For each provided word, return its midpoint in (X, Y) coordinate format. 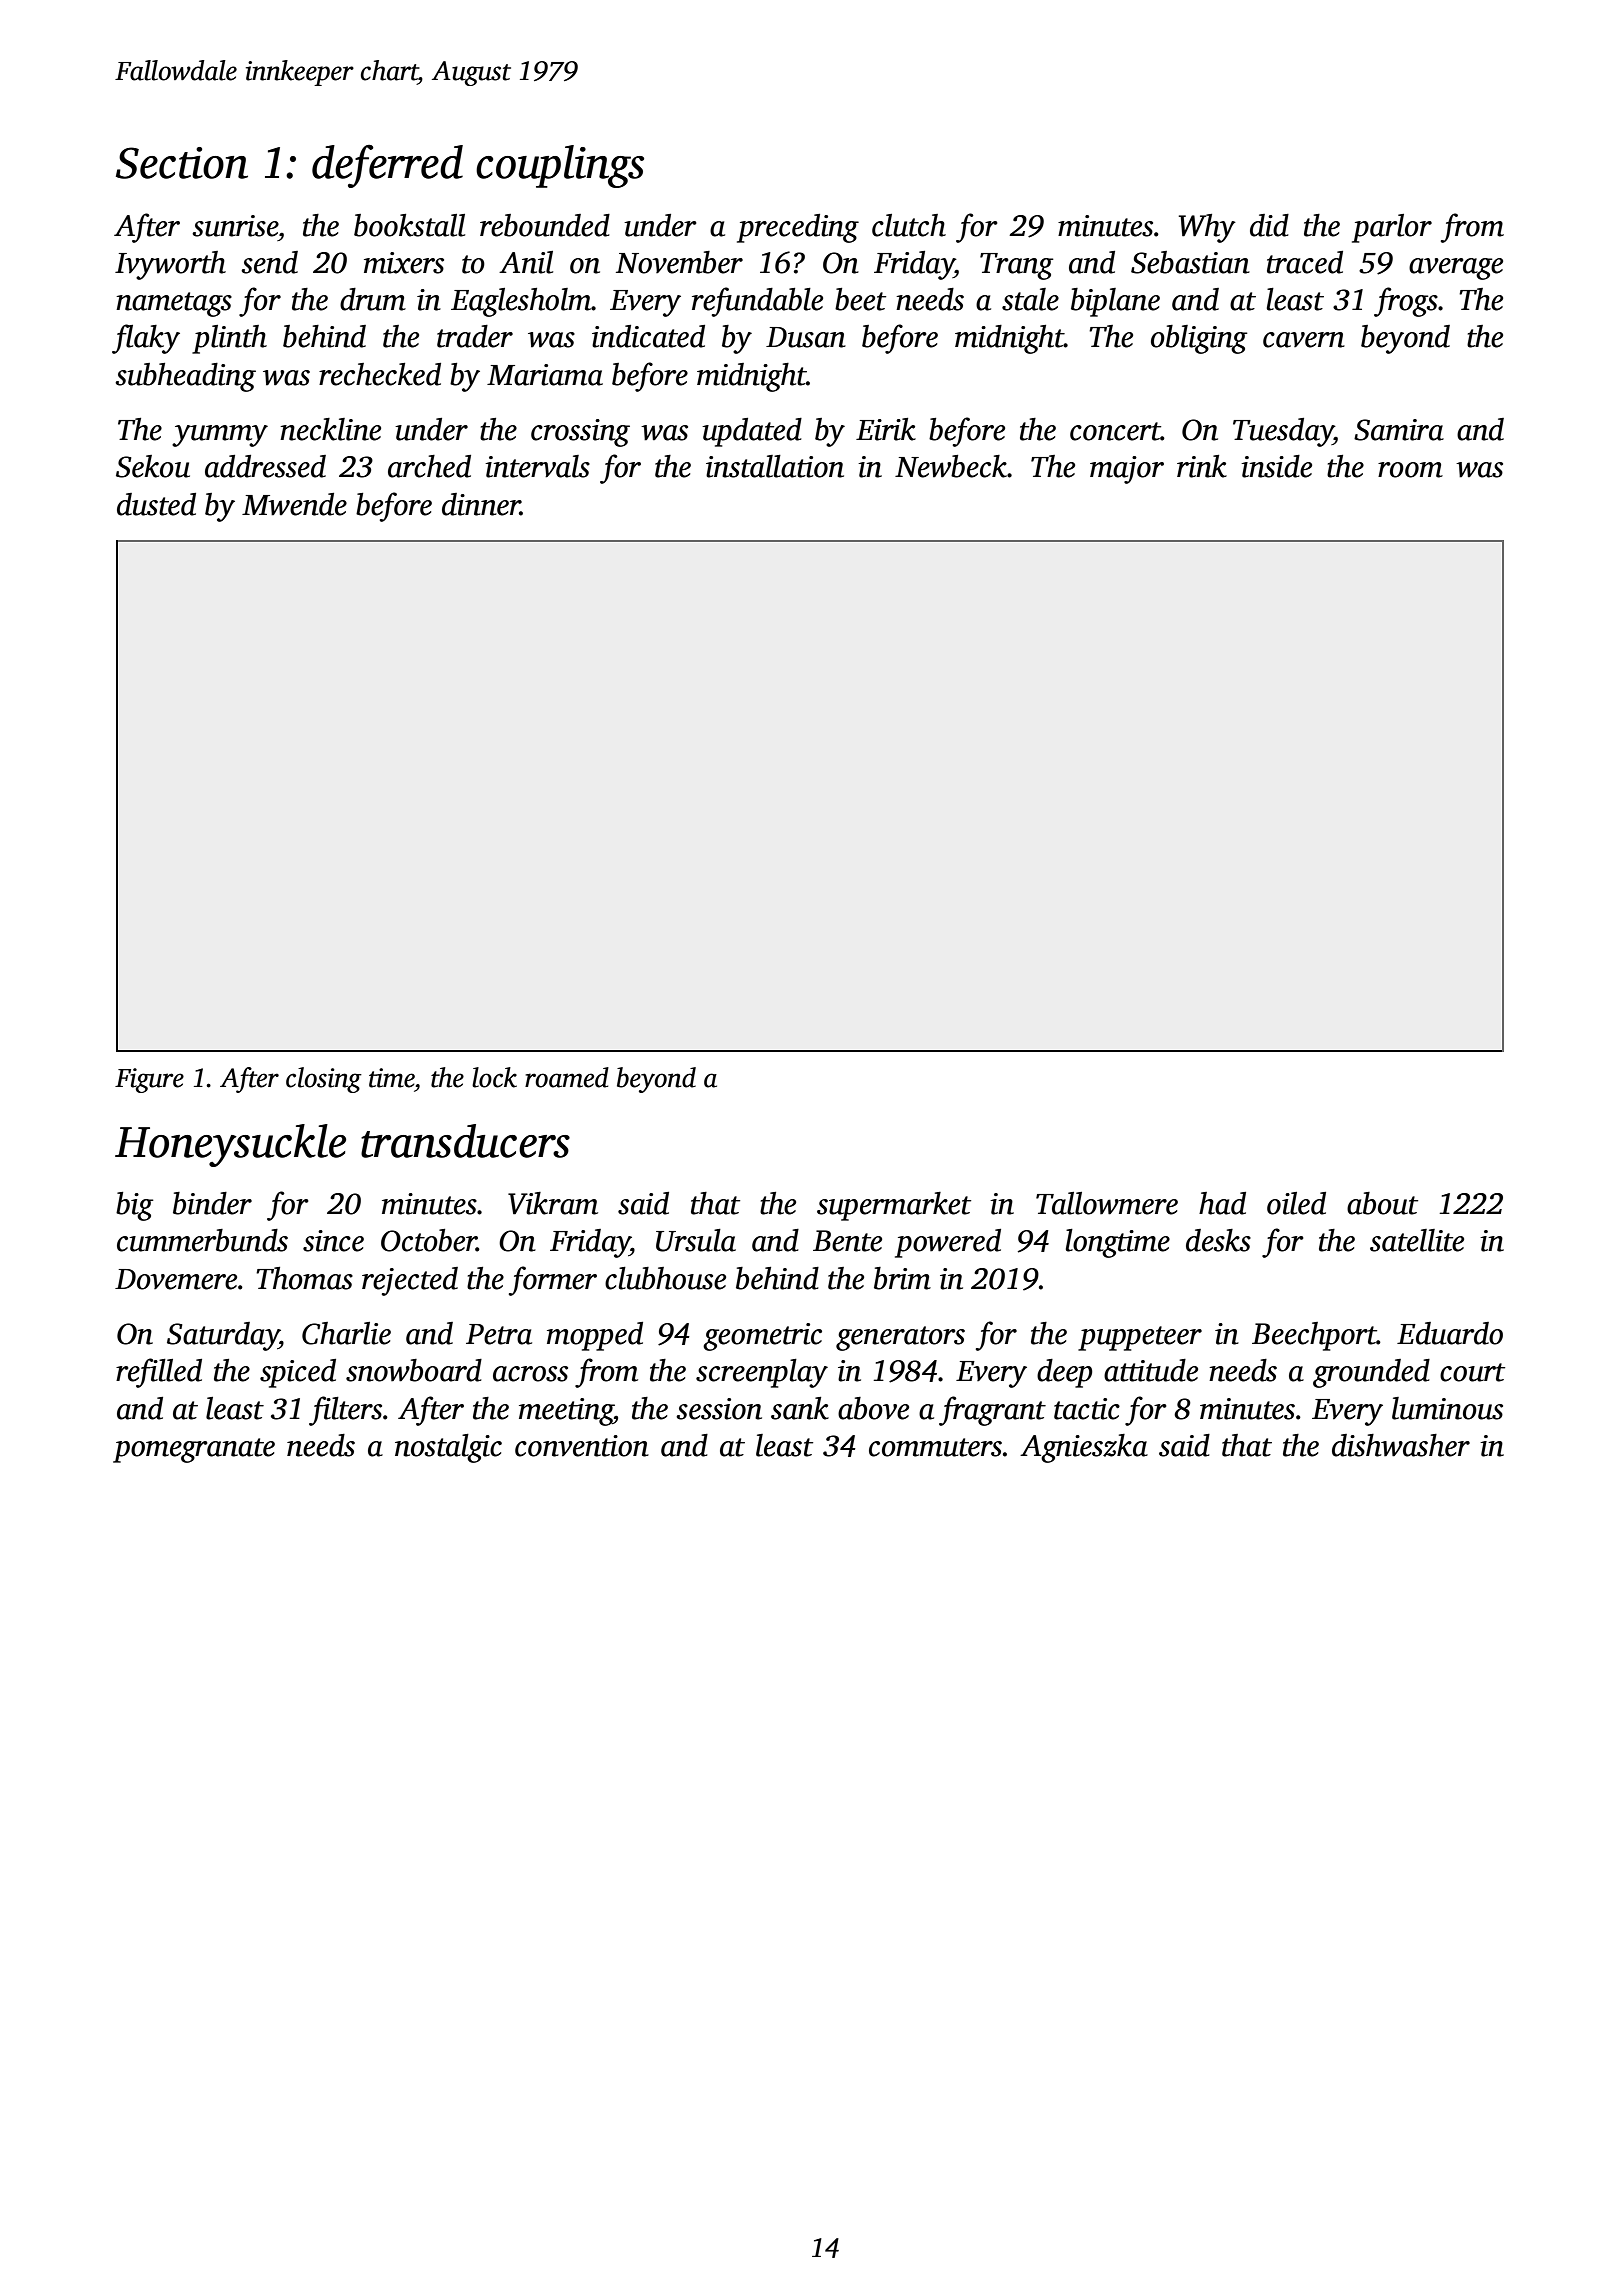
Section (182, 163)
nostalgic (448, 1448)
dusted (156, 504)
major (1127, 470)
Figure (149, 1080)
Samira (1399, 430)
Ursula (696, 1240)
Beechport (1314, 1336)
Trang (1016, 266)
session (719, 1409)
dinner (481, 504)
